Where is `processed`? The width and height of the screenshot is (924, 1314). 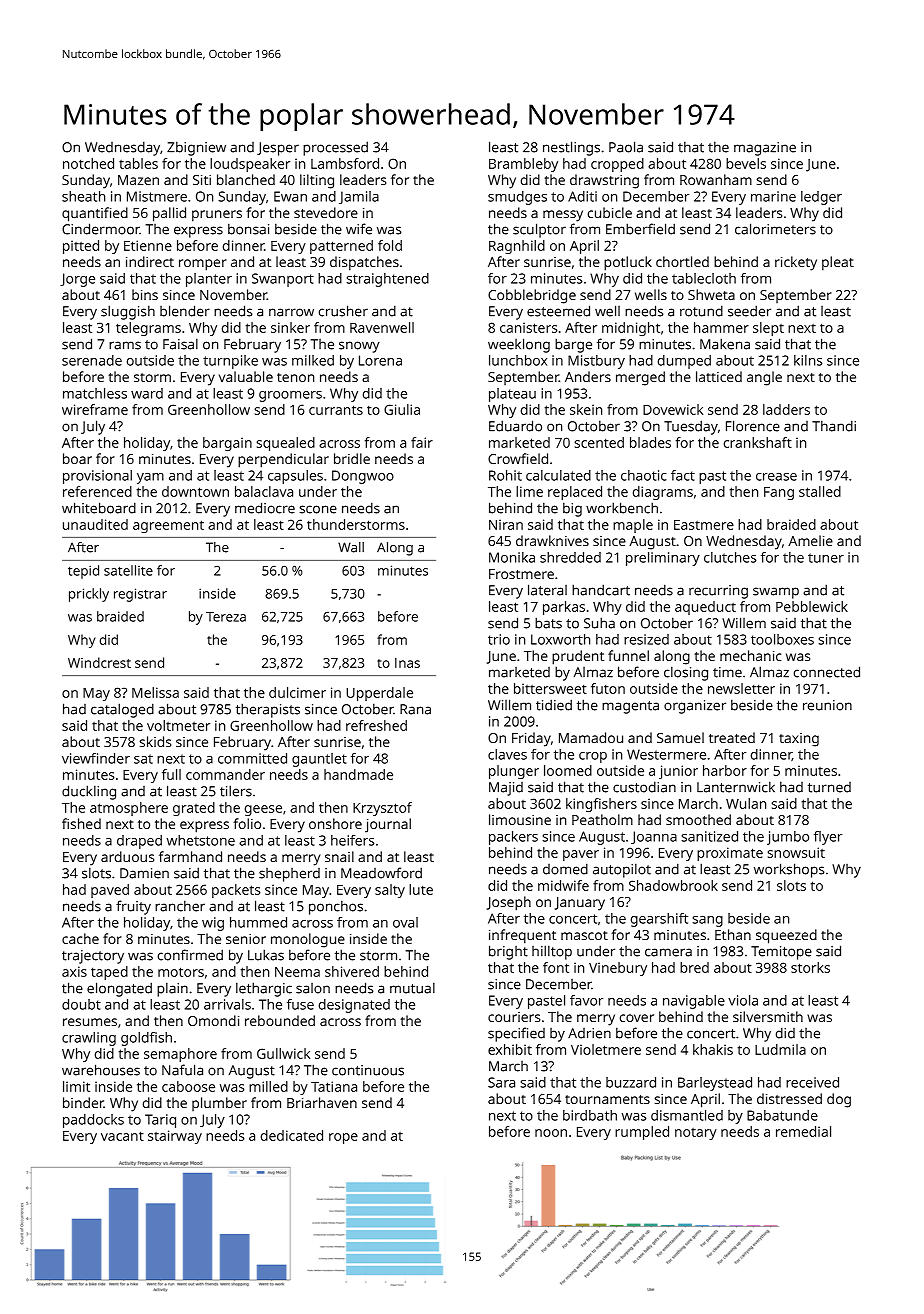 processed is located at coordinates (335, 148).
